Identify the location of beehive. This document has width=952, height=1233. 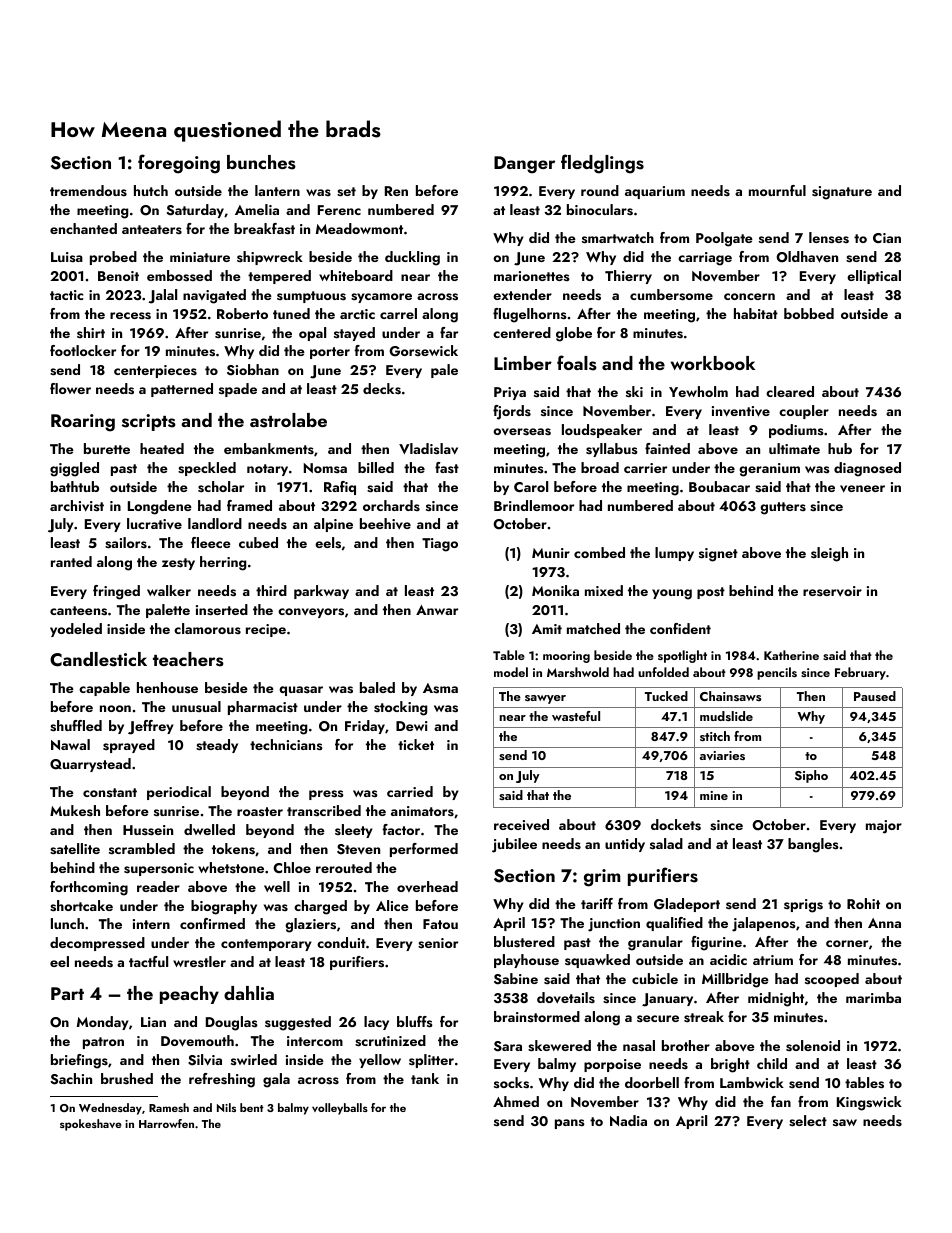
(385, 523).
